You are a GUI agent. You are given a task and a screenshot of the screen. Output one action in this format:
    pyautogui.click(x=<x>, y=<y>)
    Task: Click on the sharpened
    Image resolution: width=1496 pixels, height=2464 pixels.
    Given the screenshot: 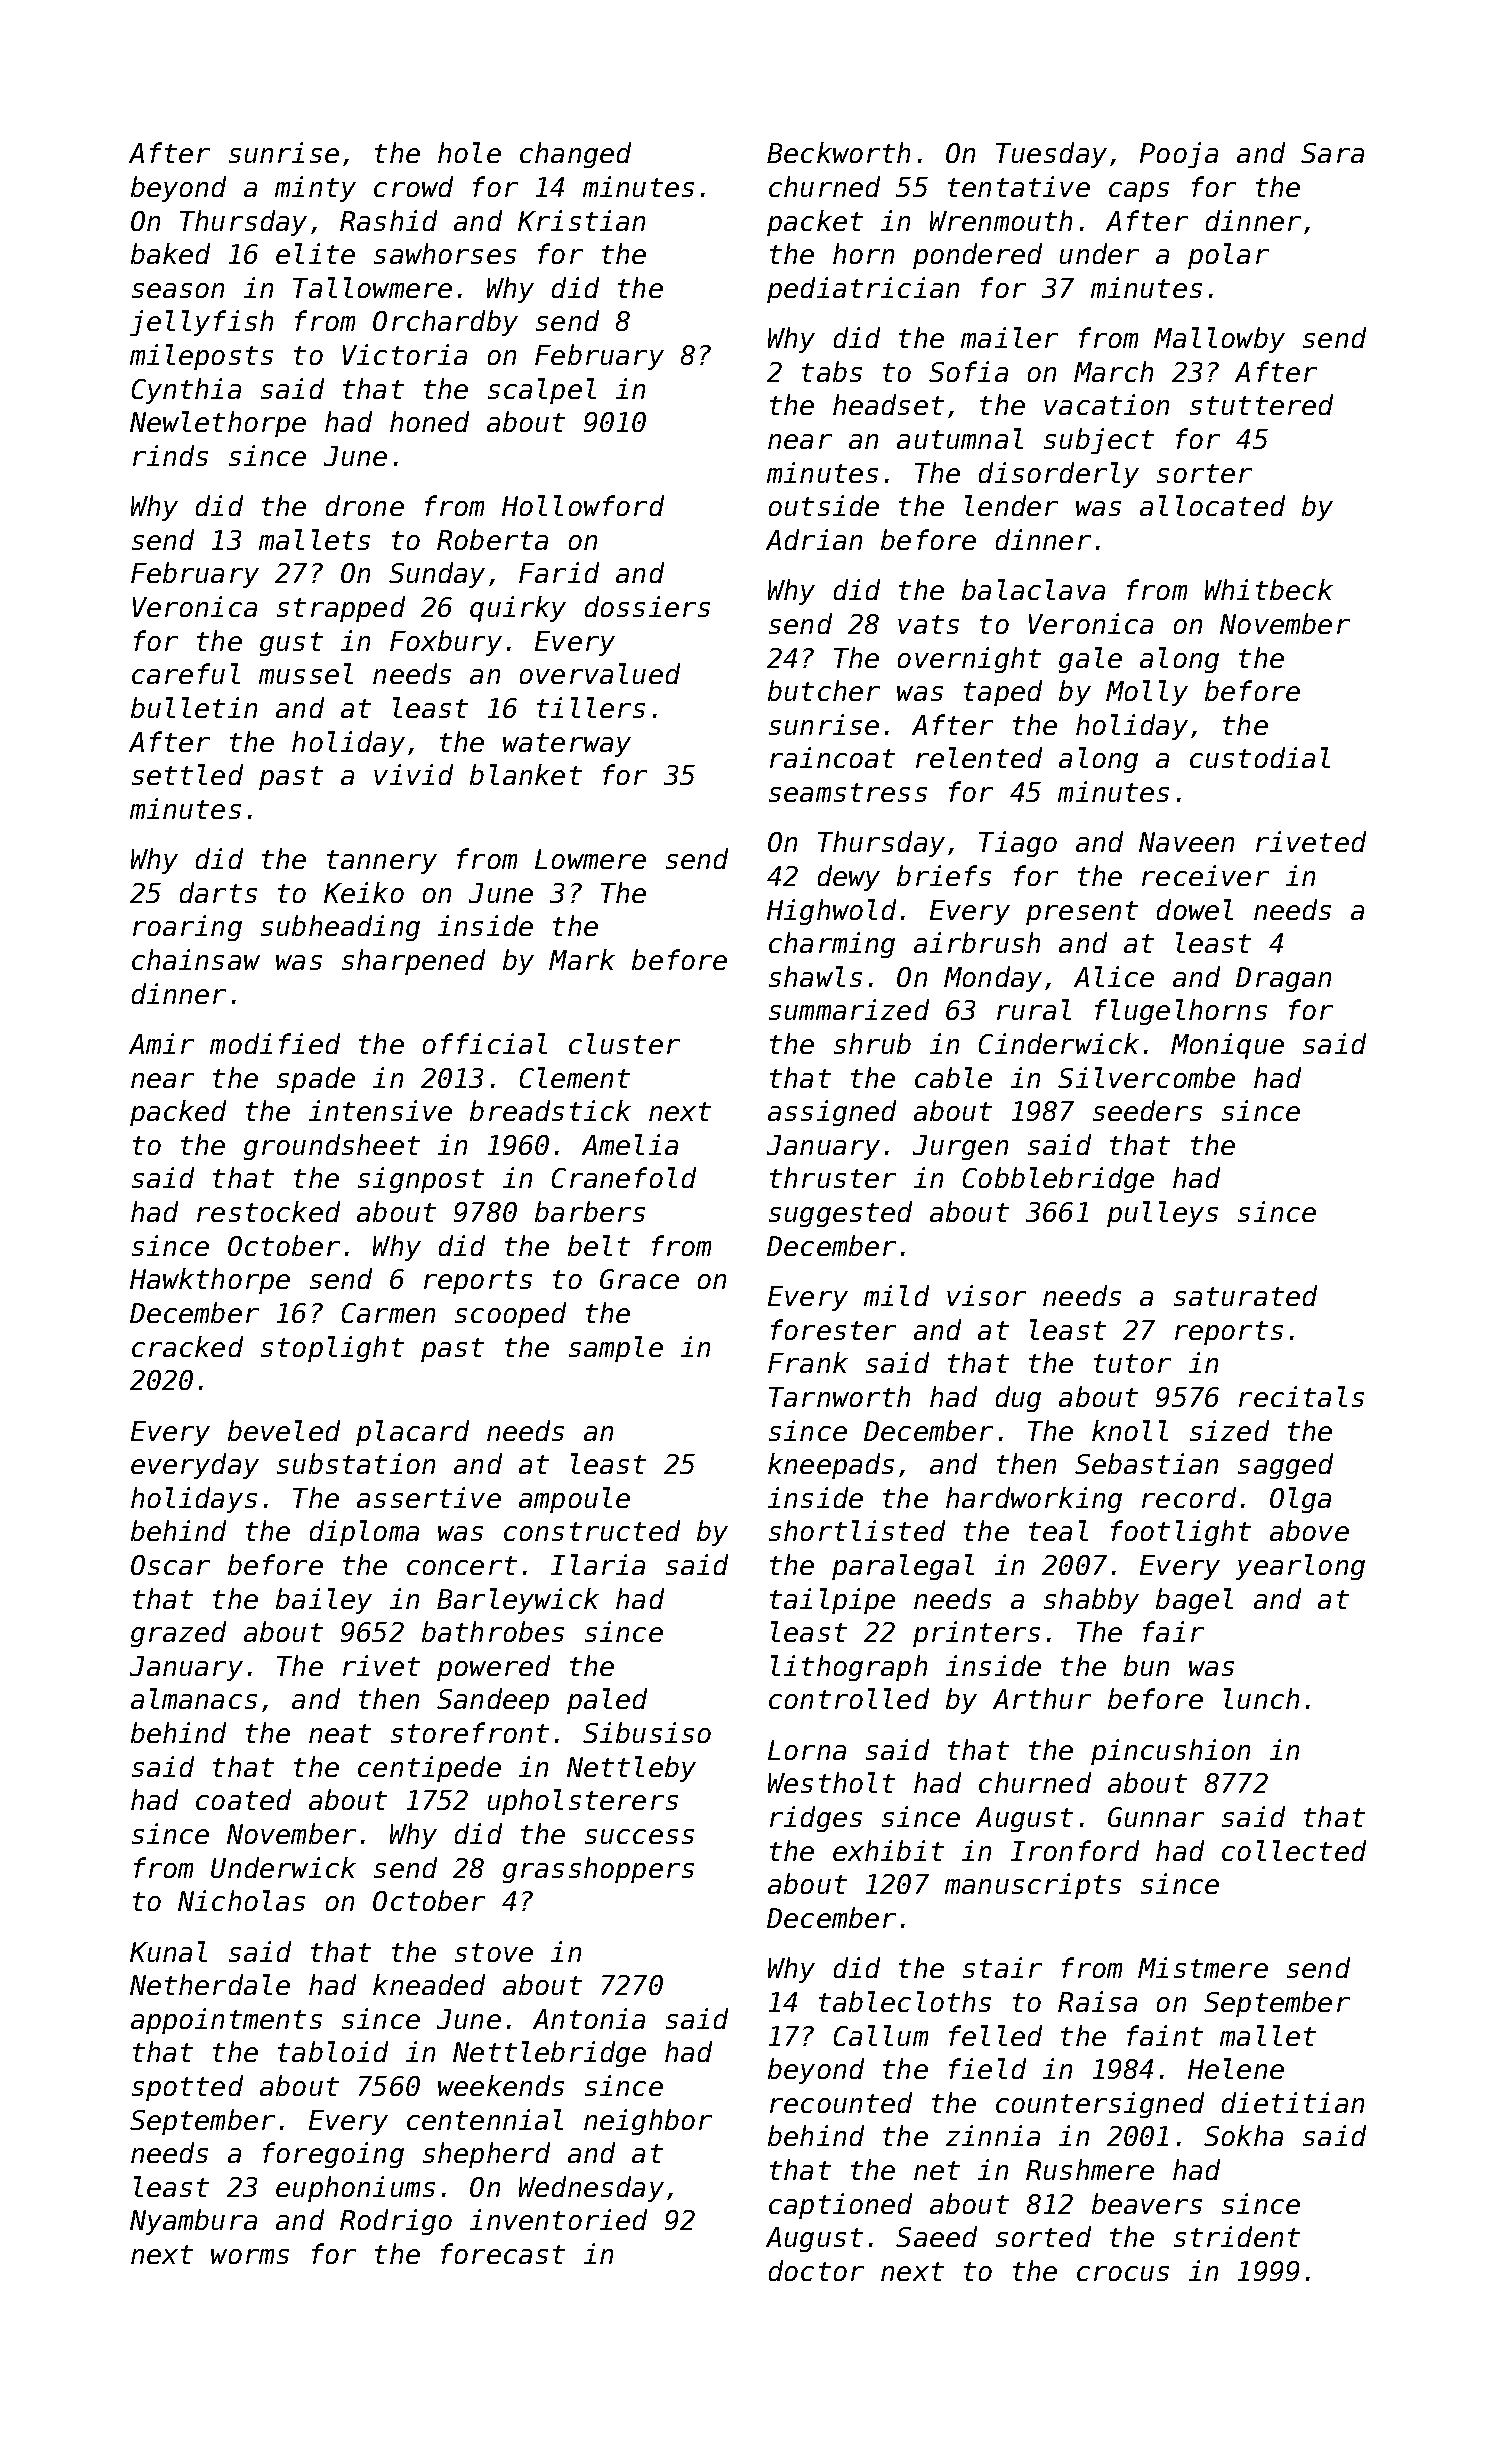 What is the action you would take?
    pyautogui.click(x=413, y=962)
